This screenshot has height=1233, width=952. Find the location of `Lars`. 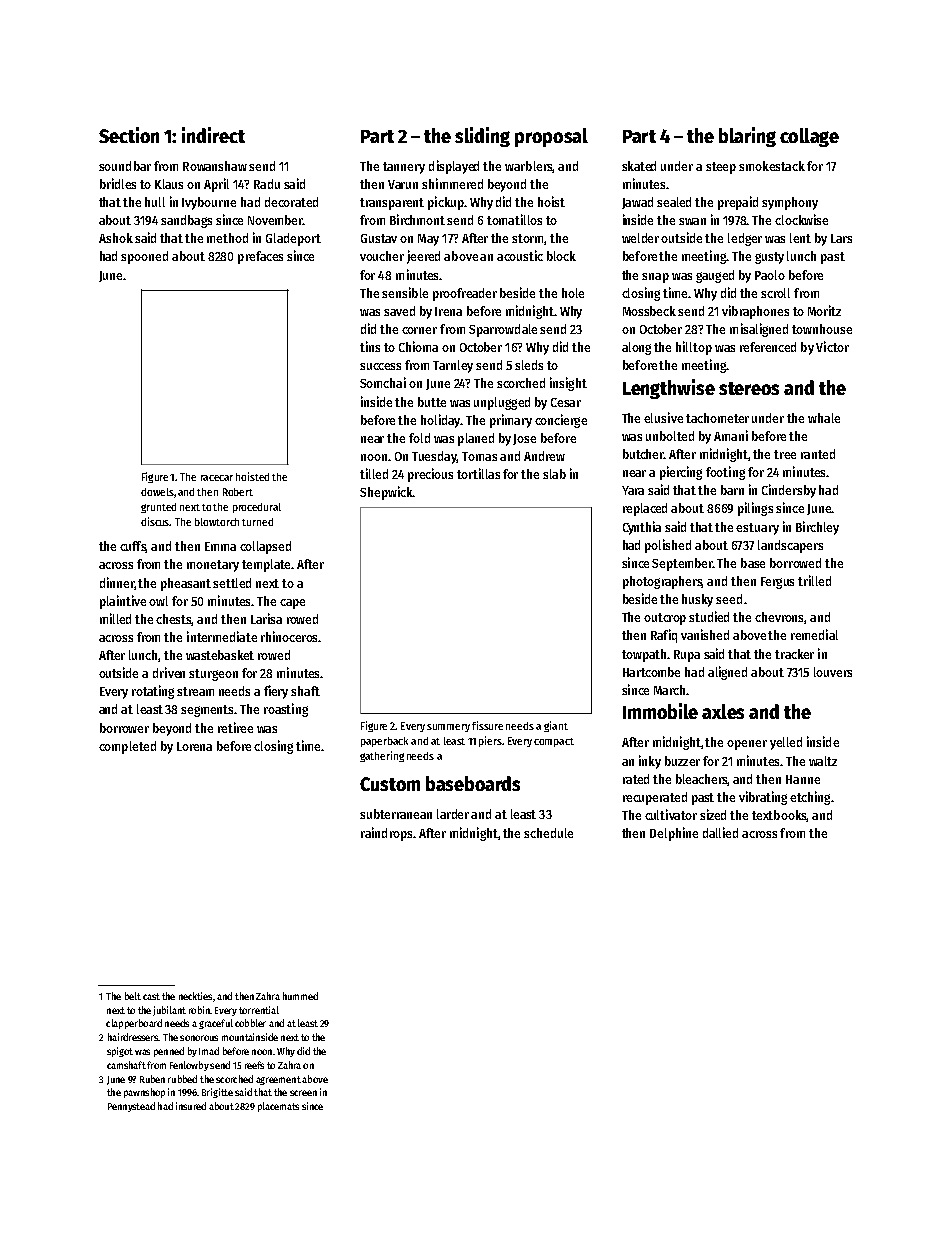

Lars is located at coordinates (841, 238).
